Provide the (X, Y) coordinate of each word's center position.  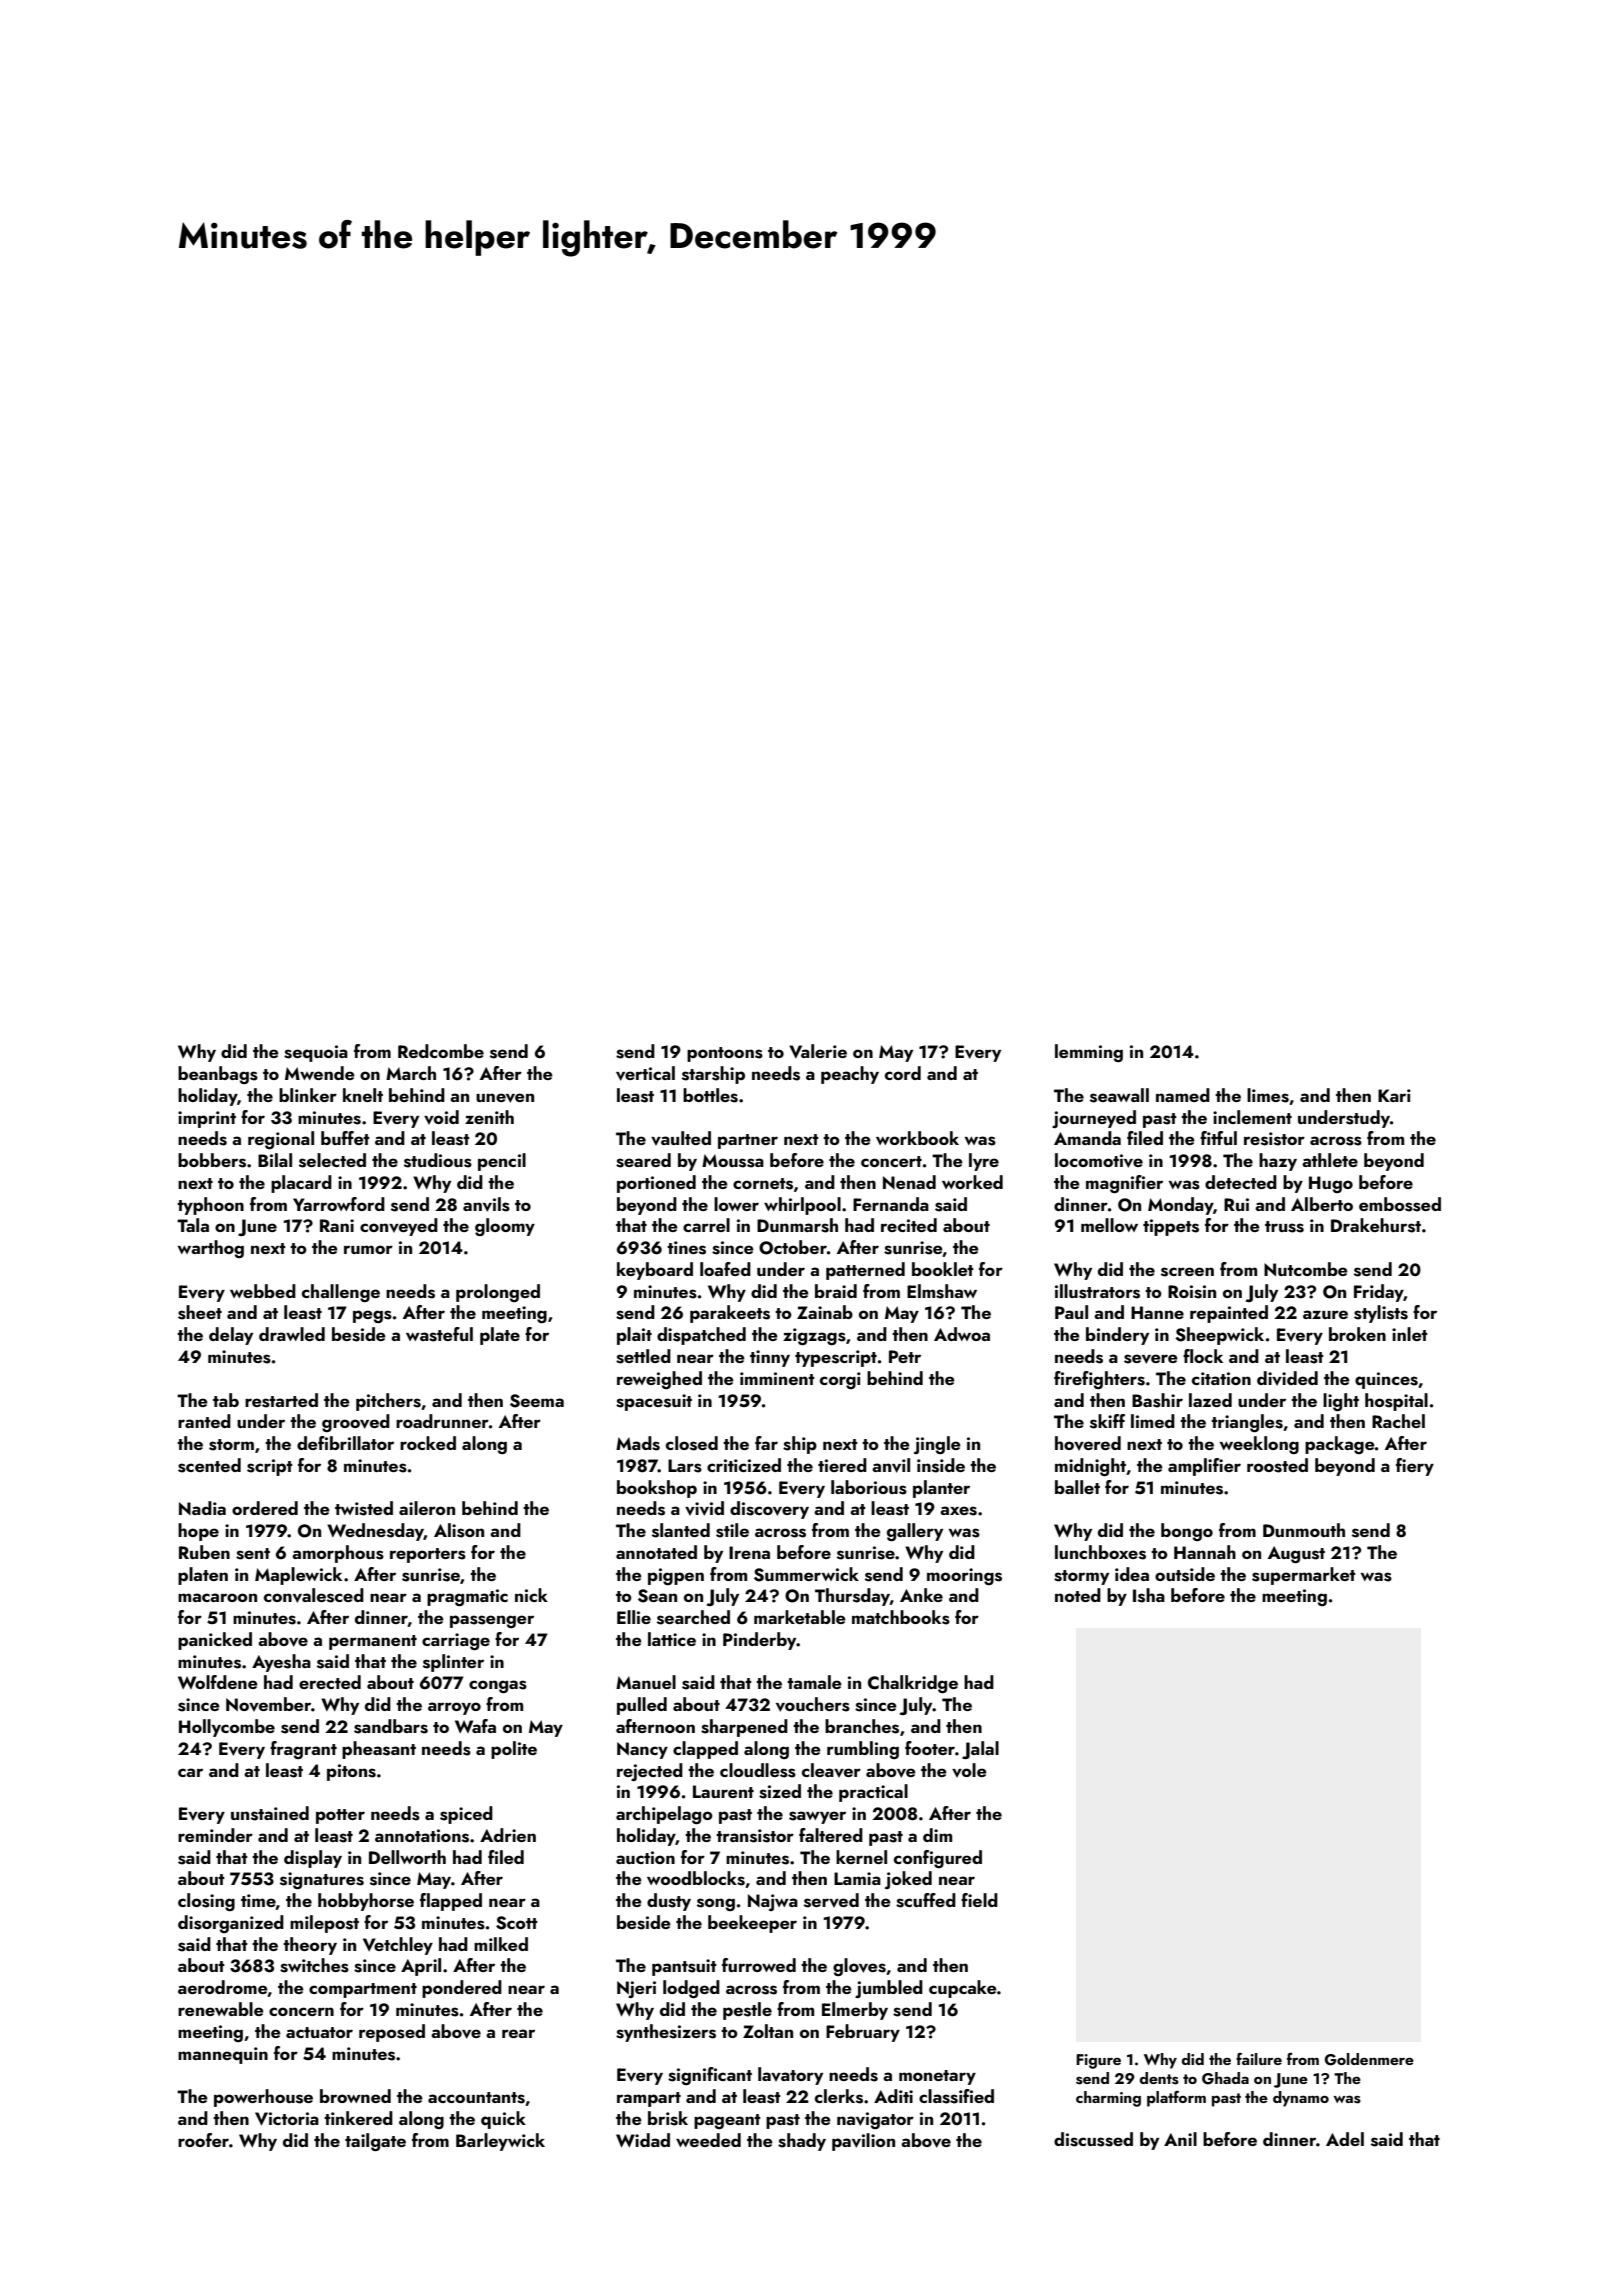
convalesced (314, 1595)
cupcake (963, 1989)
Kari (1394, 1095)
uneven (505, 1098)
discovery (769, 1510)
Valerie (818, 1051)
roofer (203, 2140)
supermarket (1304, 1576)
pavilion (863, 2142)
